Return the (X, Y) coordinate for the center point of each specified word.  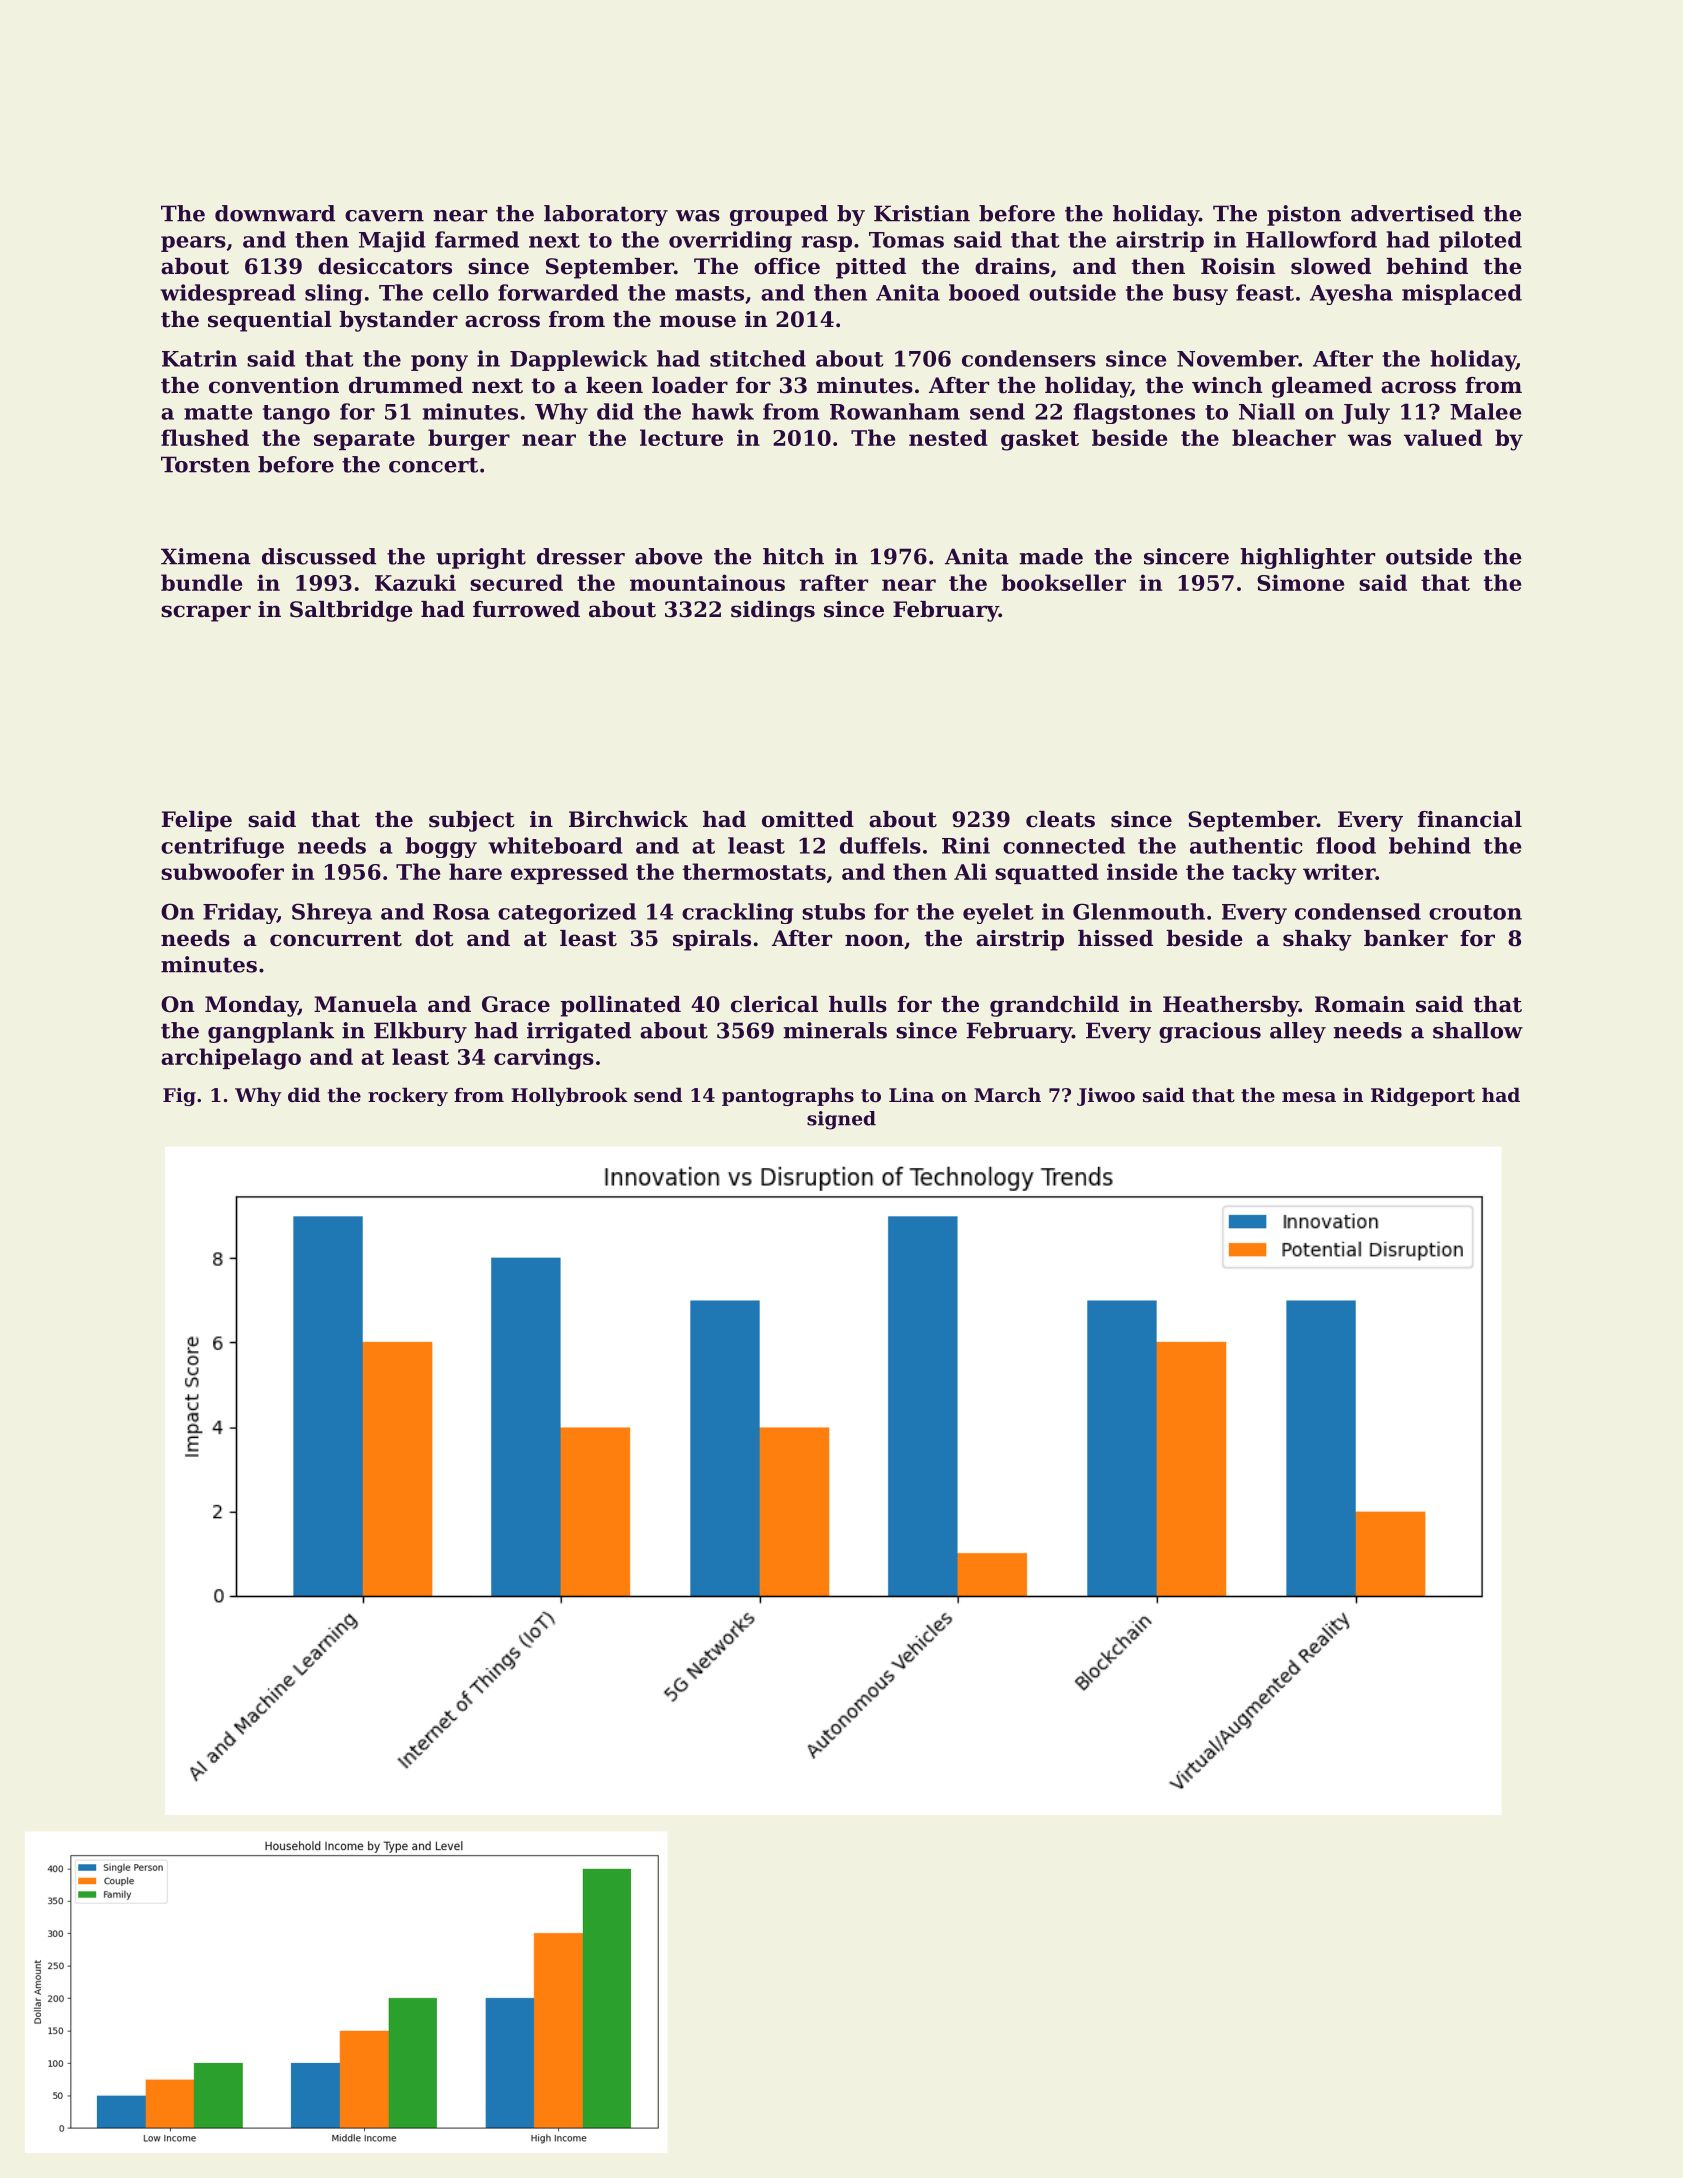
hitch (793, 556)
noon (874, 940)
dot (434, 938)
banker (1406, 938)
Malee (1486, 411)
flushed (205, 437)
